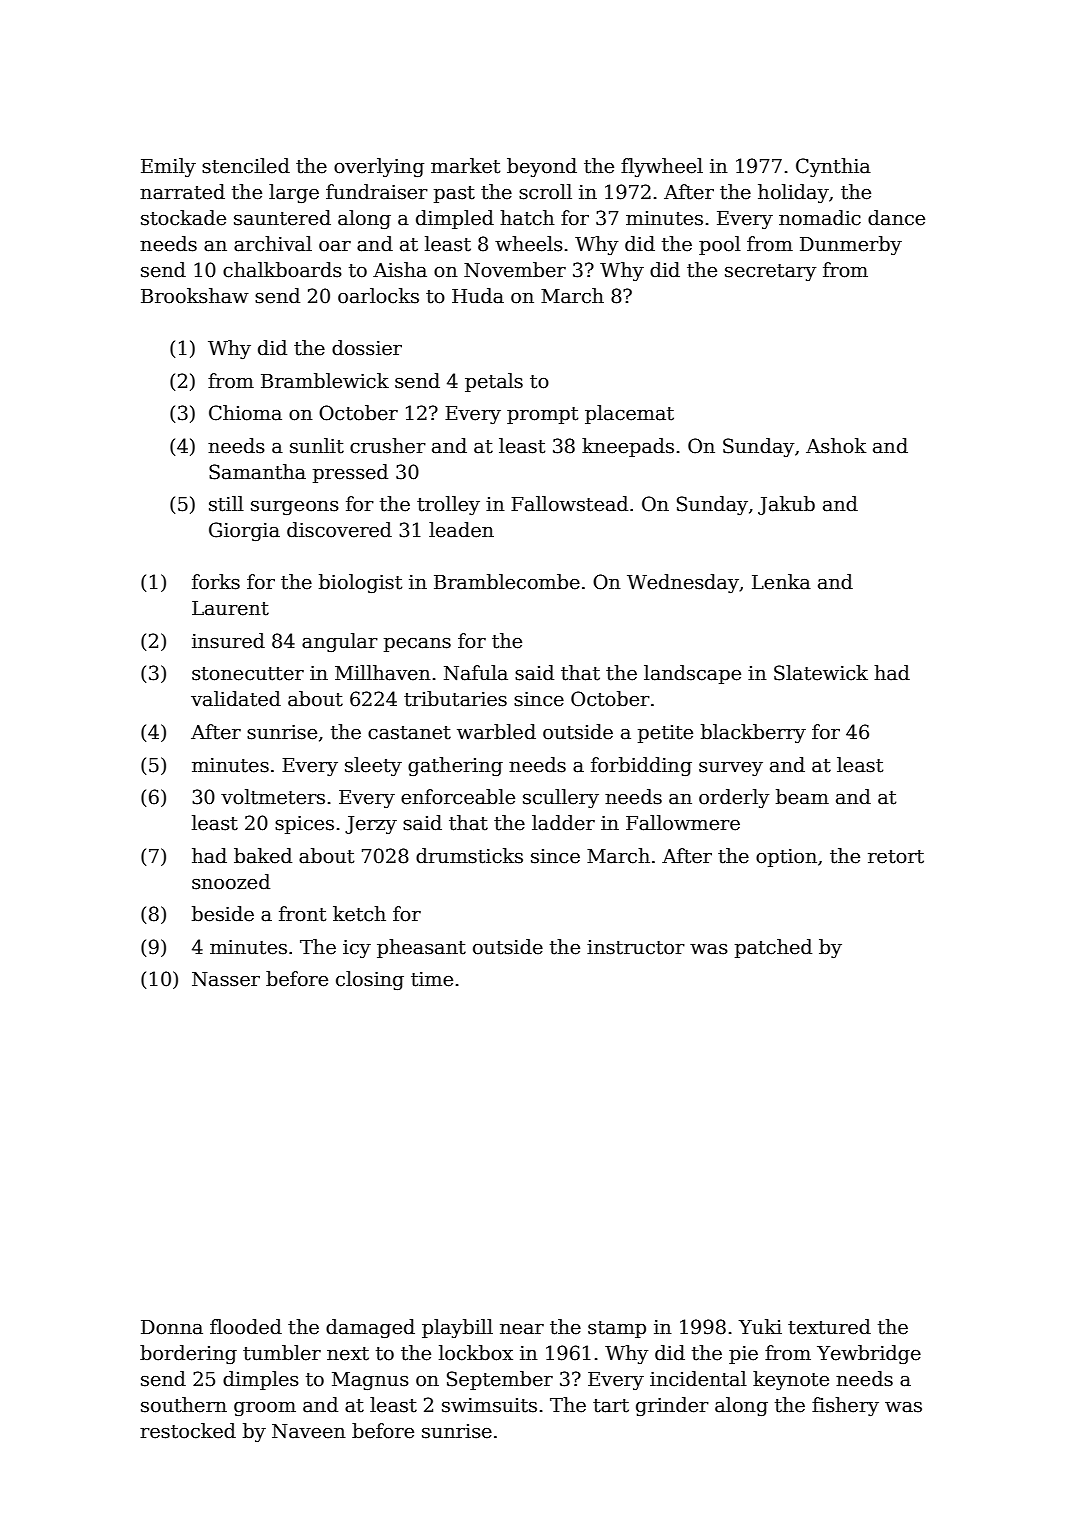 This screenshot has height=1518, width=1068. Describe the element at coordinates (168, 167) in the screenshot. I see `Emily` at that location.
